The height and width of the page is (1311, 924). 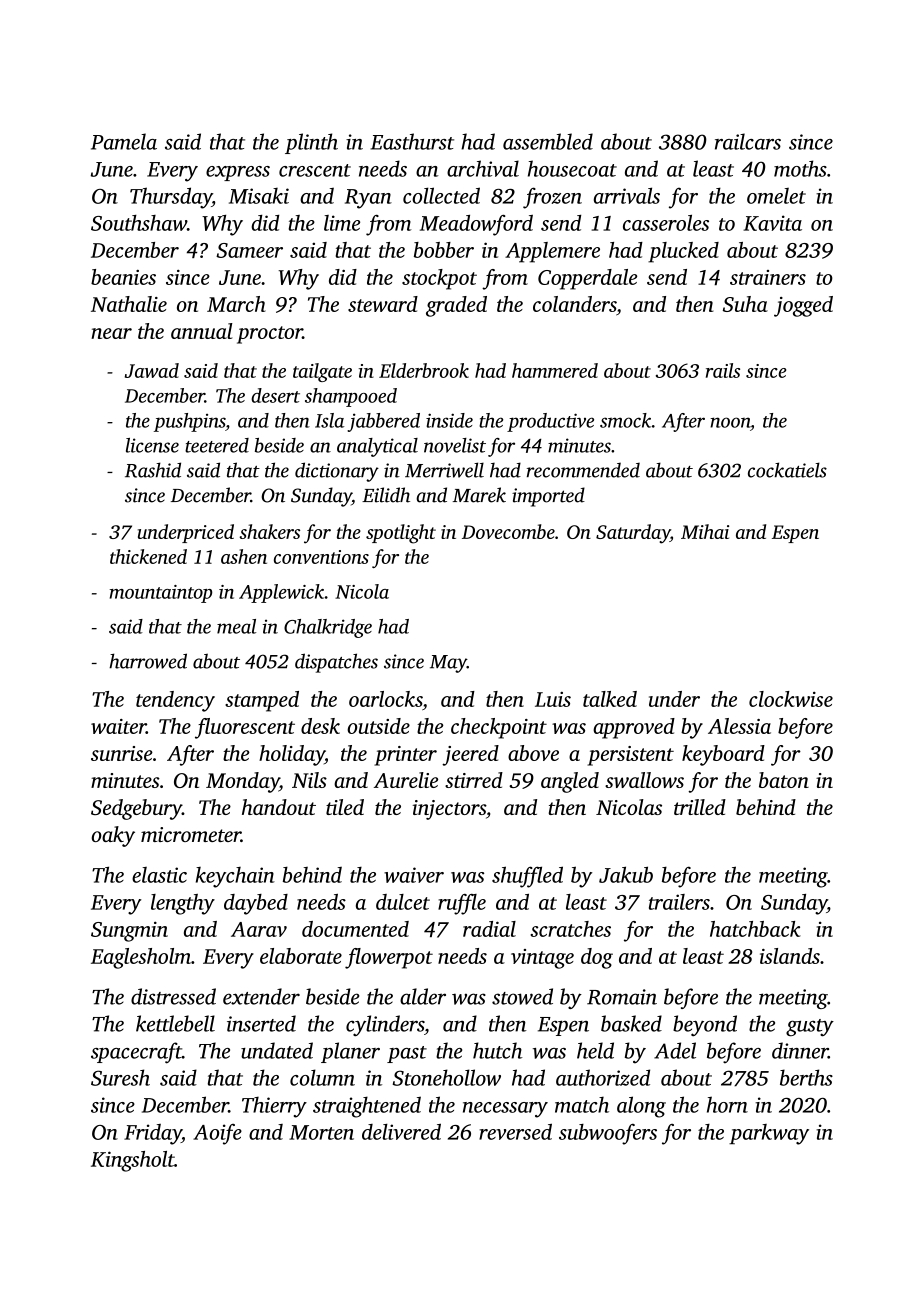 What do you see at coordinates (139, 223) in the page?
I see `Southshaw` at bounding box center [139, 223].
